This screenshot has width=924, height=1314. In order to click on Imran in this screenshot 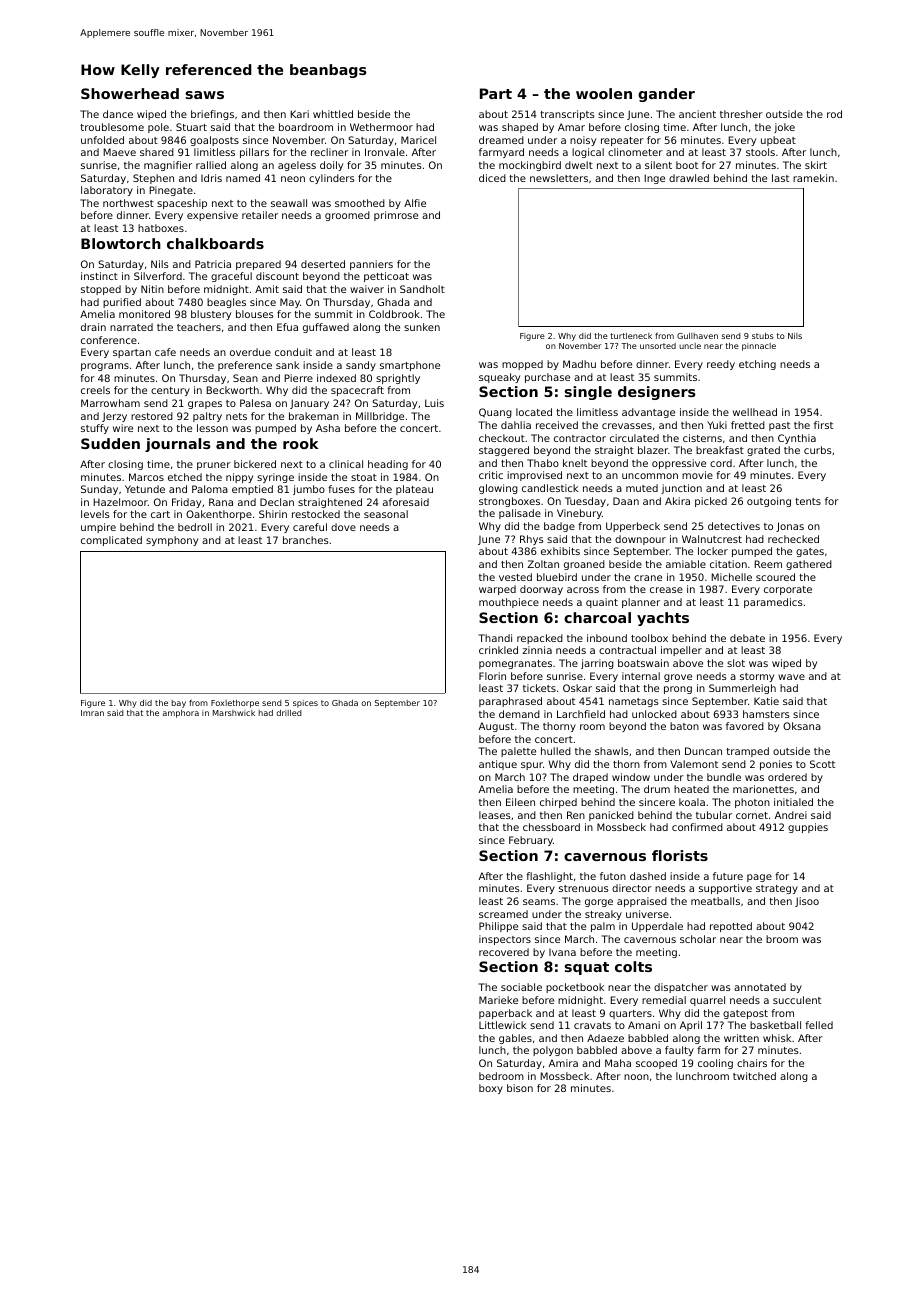, I will do `click(92, 713)`.
